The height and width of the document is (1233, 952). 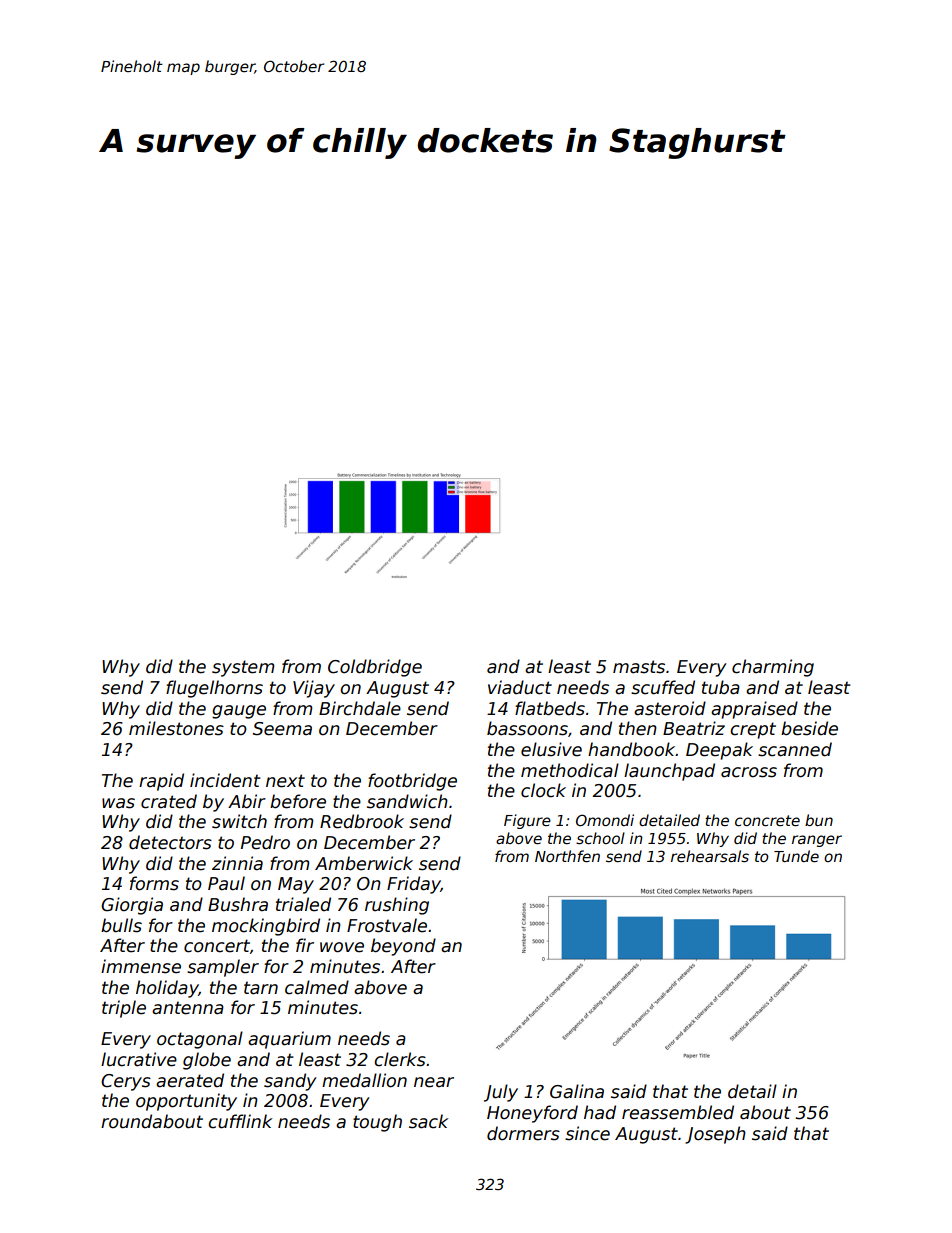 What do you see at coordinates (362, 821) in the document?
I see `Redbrook` at bounding box center [362, 821].
